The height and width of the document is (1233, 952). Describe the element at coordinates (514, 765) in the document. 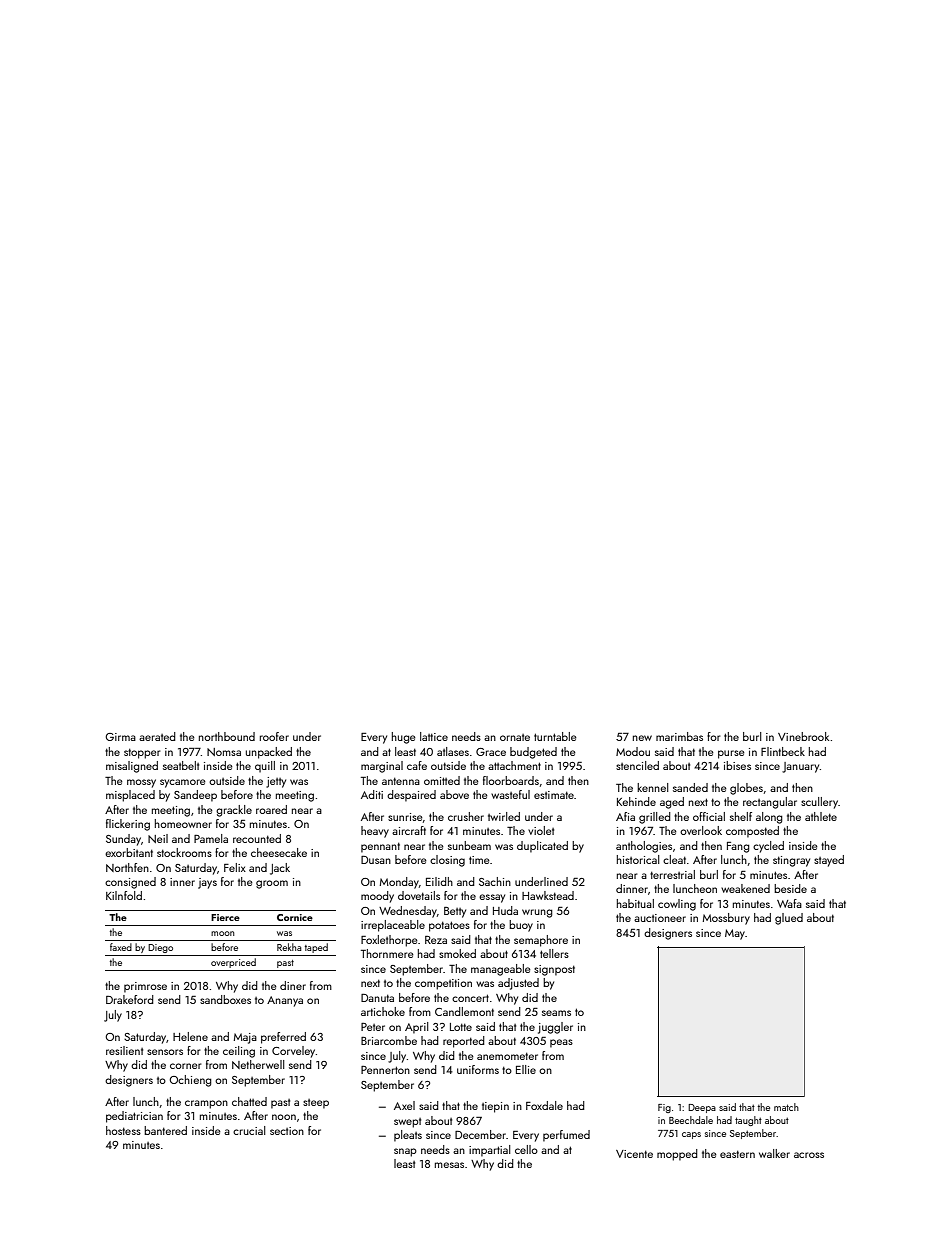

I see `attachment` at that location.
